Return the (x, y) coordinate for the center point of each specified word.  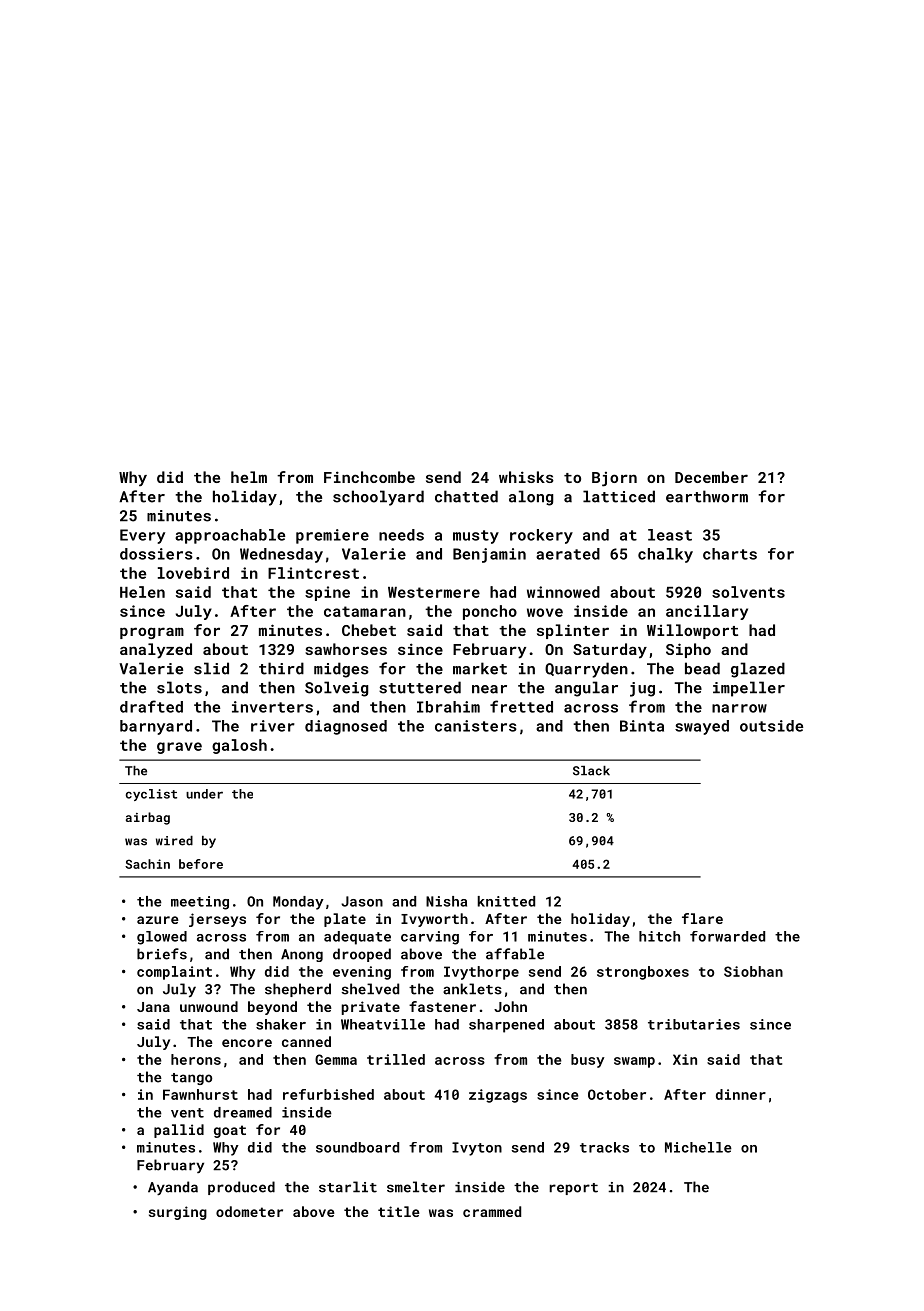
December (711, 477)
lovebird (193, 573)
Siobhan (753, 971)
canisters (476, 726)
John (510, 1006)
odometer (249, 1211)
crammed (492, 1211)
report (573, 1189)
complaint (174, 973)
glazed (758, 670)
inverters (272, 707)
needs (401, 535)
